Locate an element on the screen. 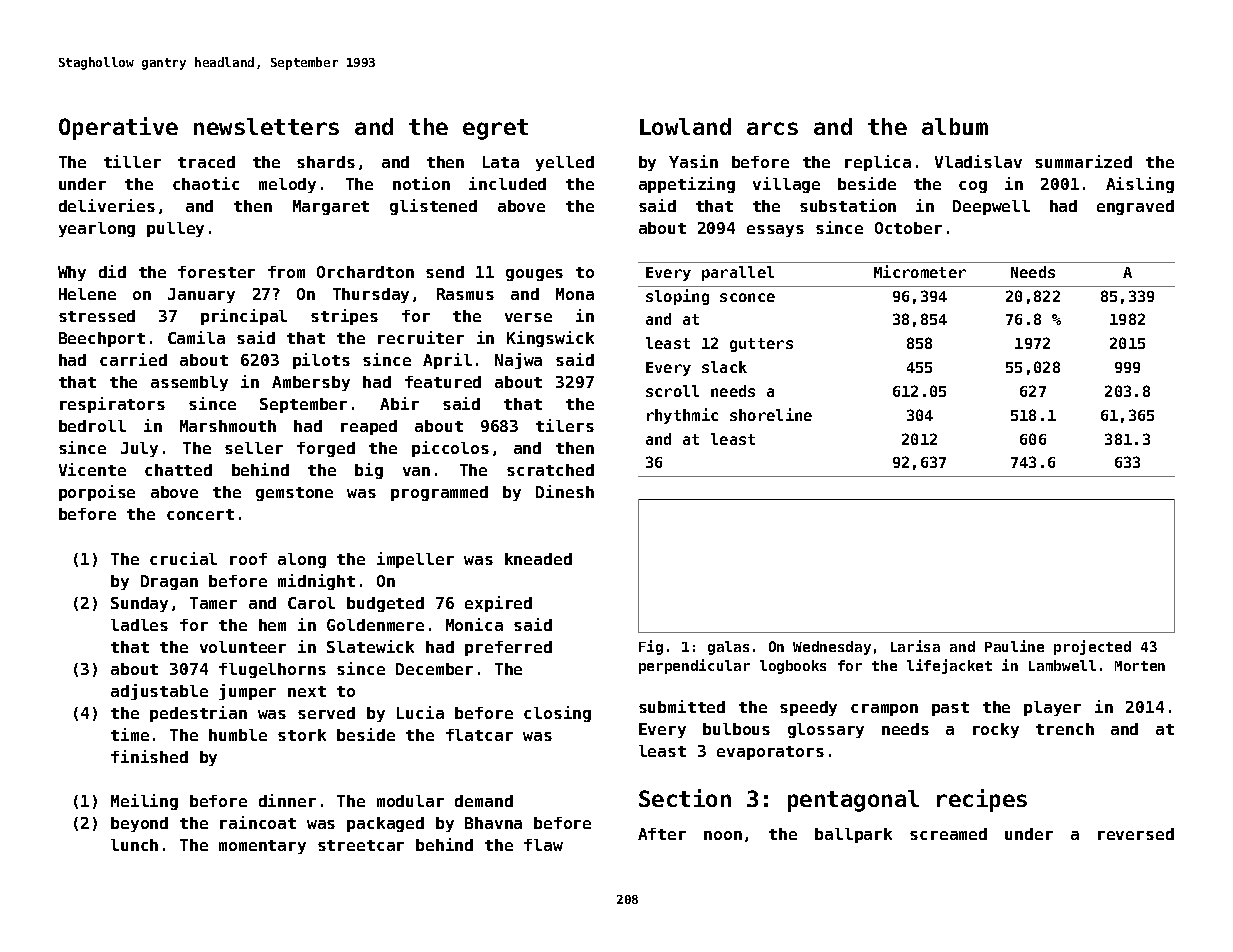 Image resolution: width=1233 pixels, height=952 pixels. served is located at coordinates (326, 713).
